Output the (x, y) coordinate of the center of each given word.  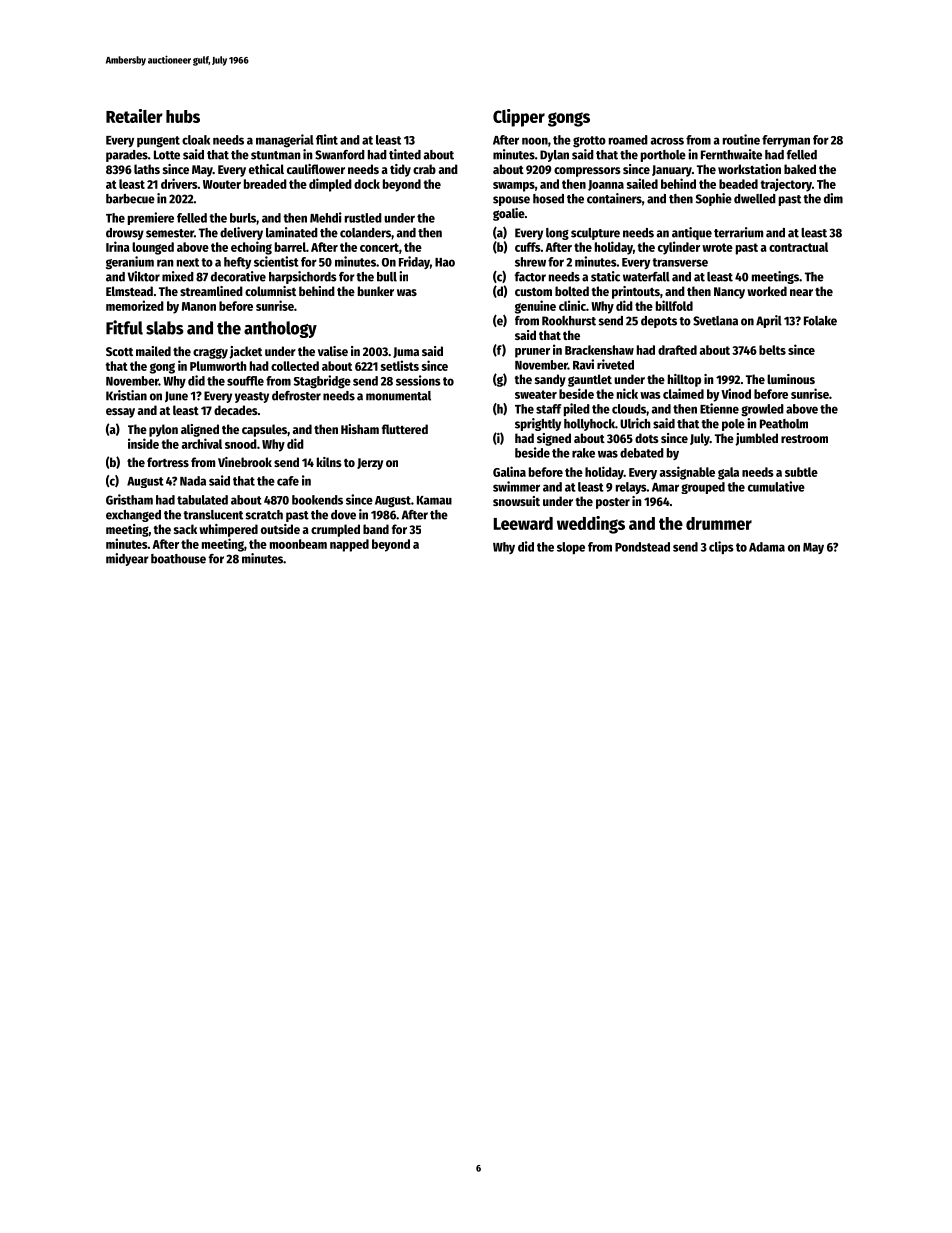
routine (741, 139)
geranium (130, 263)
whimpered (228, 530)
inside (143, 443)
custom (533, 292)
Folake (820, 321)
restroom (804, 439)
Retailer (134, 116)
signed (554, 439)
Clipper (519, 118)
